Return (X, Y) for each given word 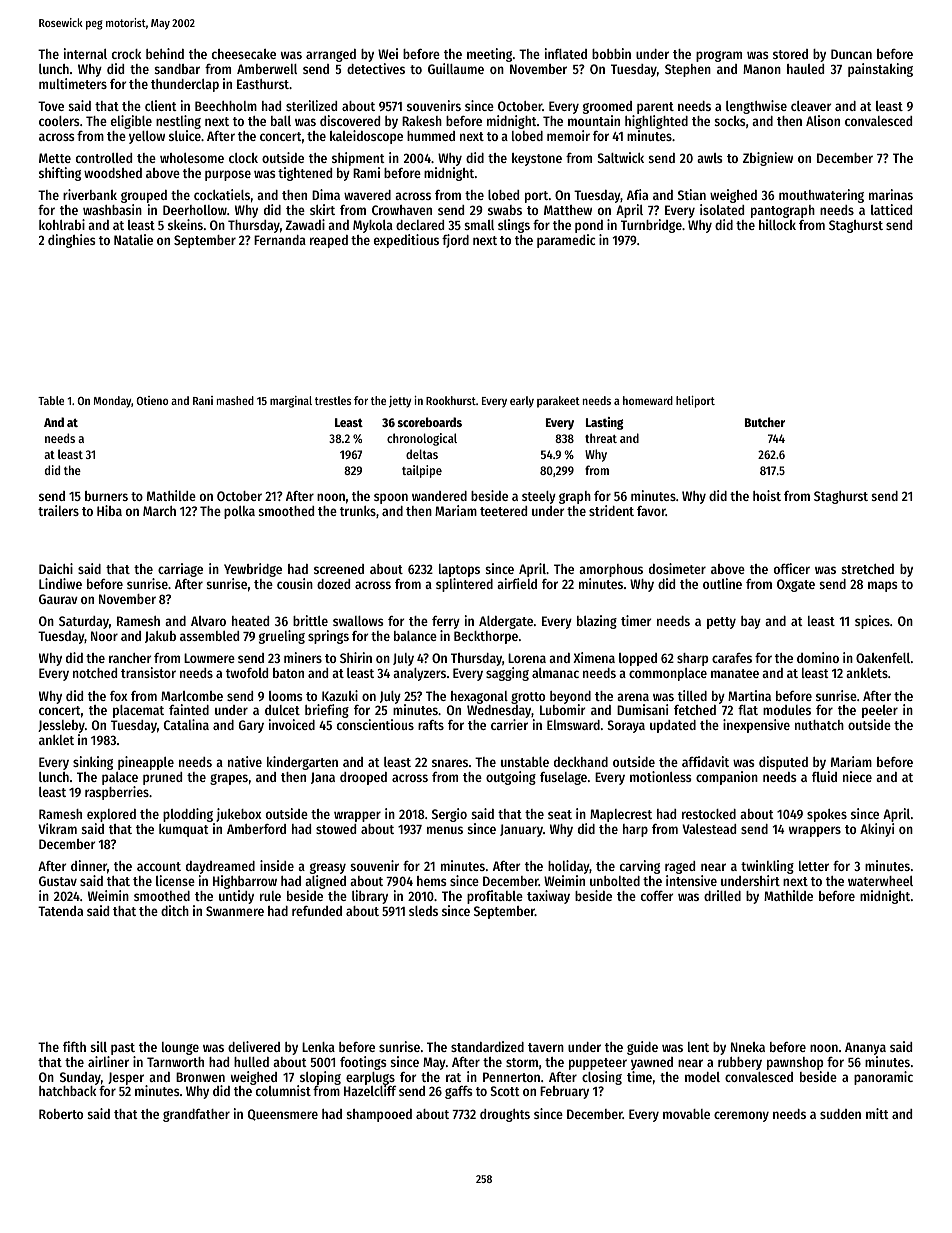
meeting (489, 55)
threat (601, 438)
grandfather (196, 1115)
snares (450, 763)
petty (721, 623)
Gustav (58, 881)
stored (790, 54)
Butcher (765, 422)
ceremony (741, 1116)
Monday (112, 402)
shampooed (379, 1115)
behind (165, 53)
